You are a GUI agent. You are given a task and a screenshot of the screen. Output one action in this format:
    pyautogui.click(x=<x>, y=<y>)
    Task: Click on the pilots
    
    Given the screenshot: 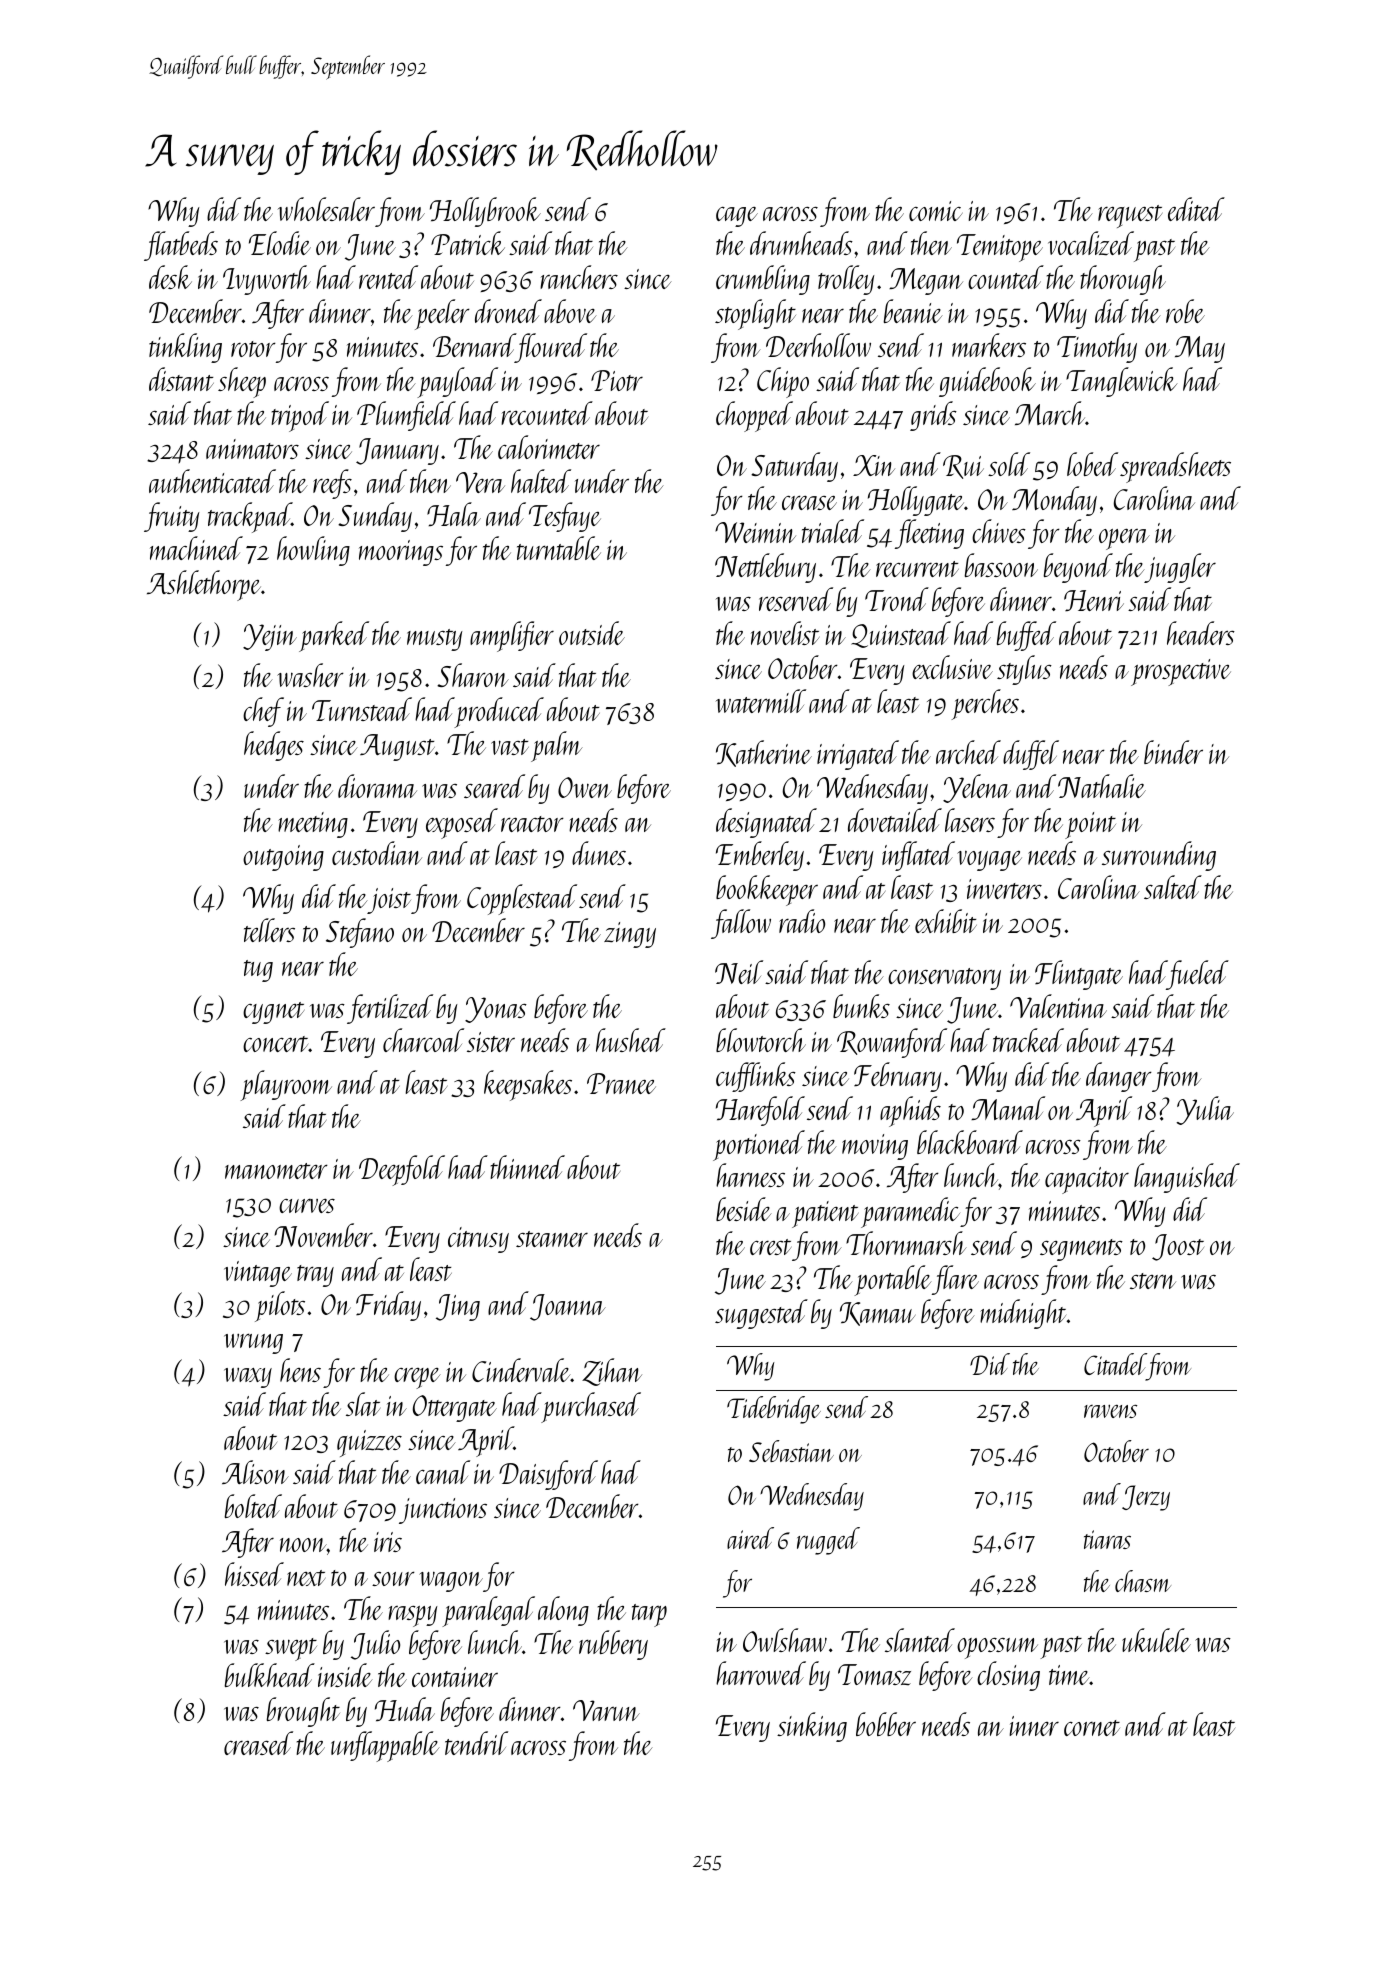 What is the action you would take?
    pyautogui.click(x=280, y=1306)
